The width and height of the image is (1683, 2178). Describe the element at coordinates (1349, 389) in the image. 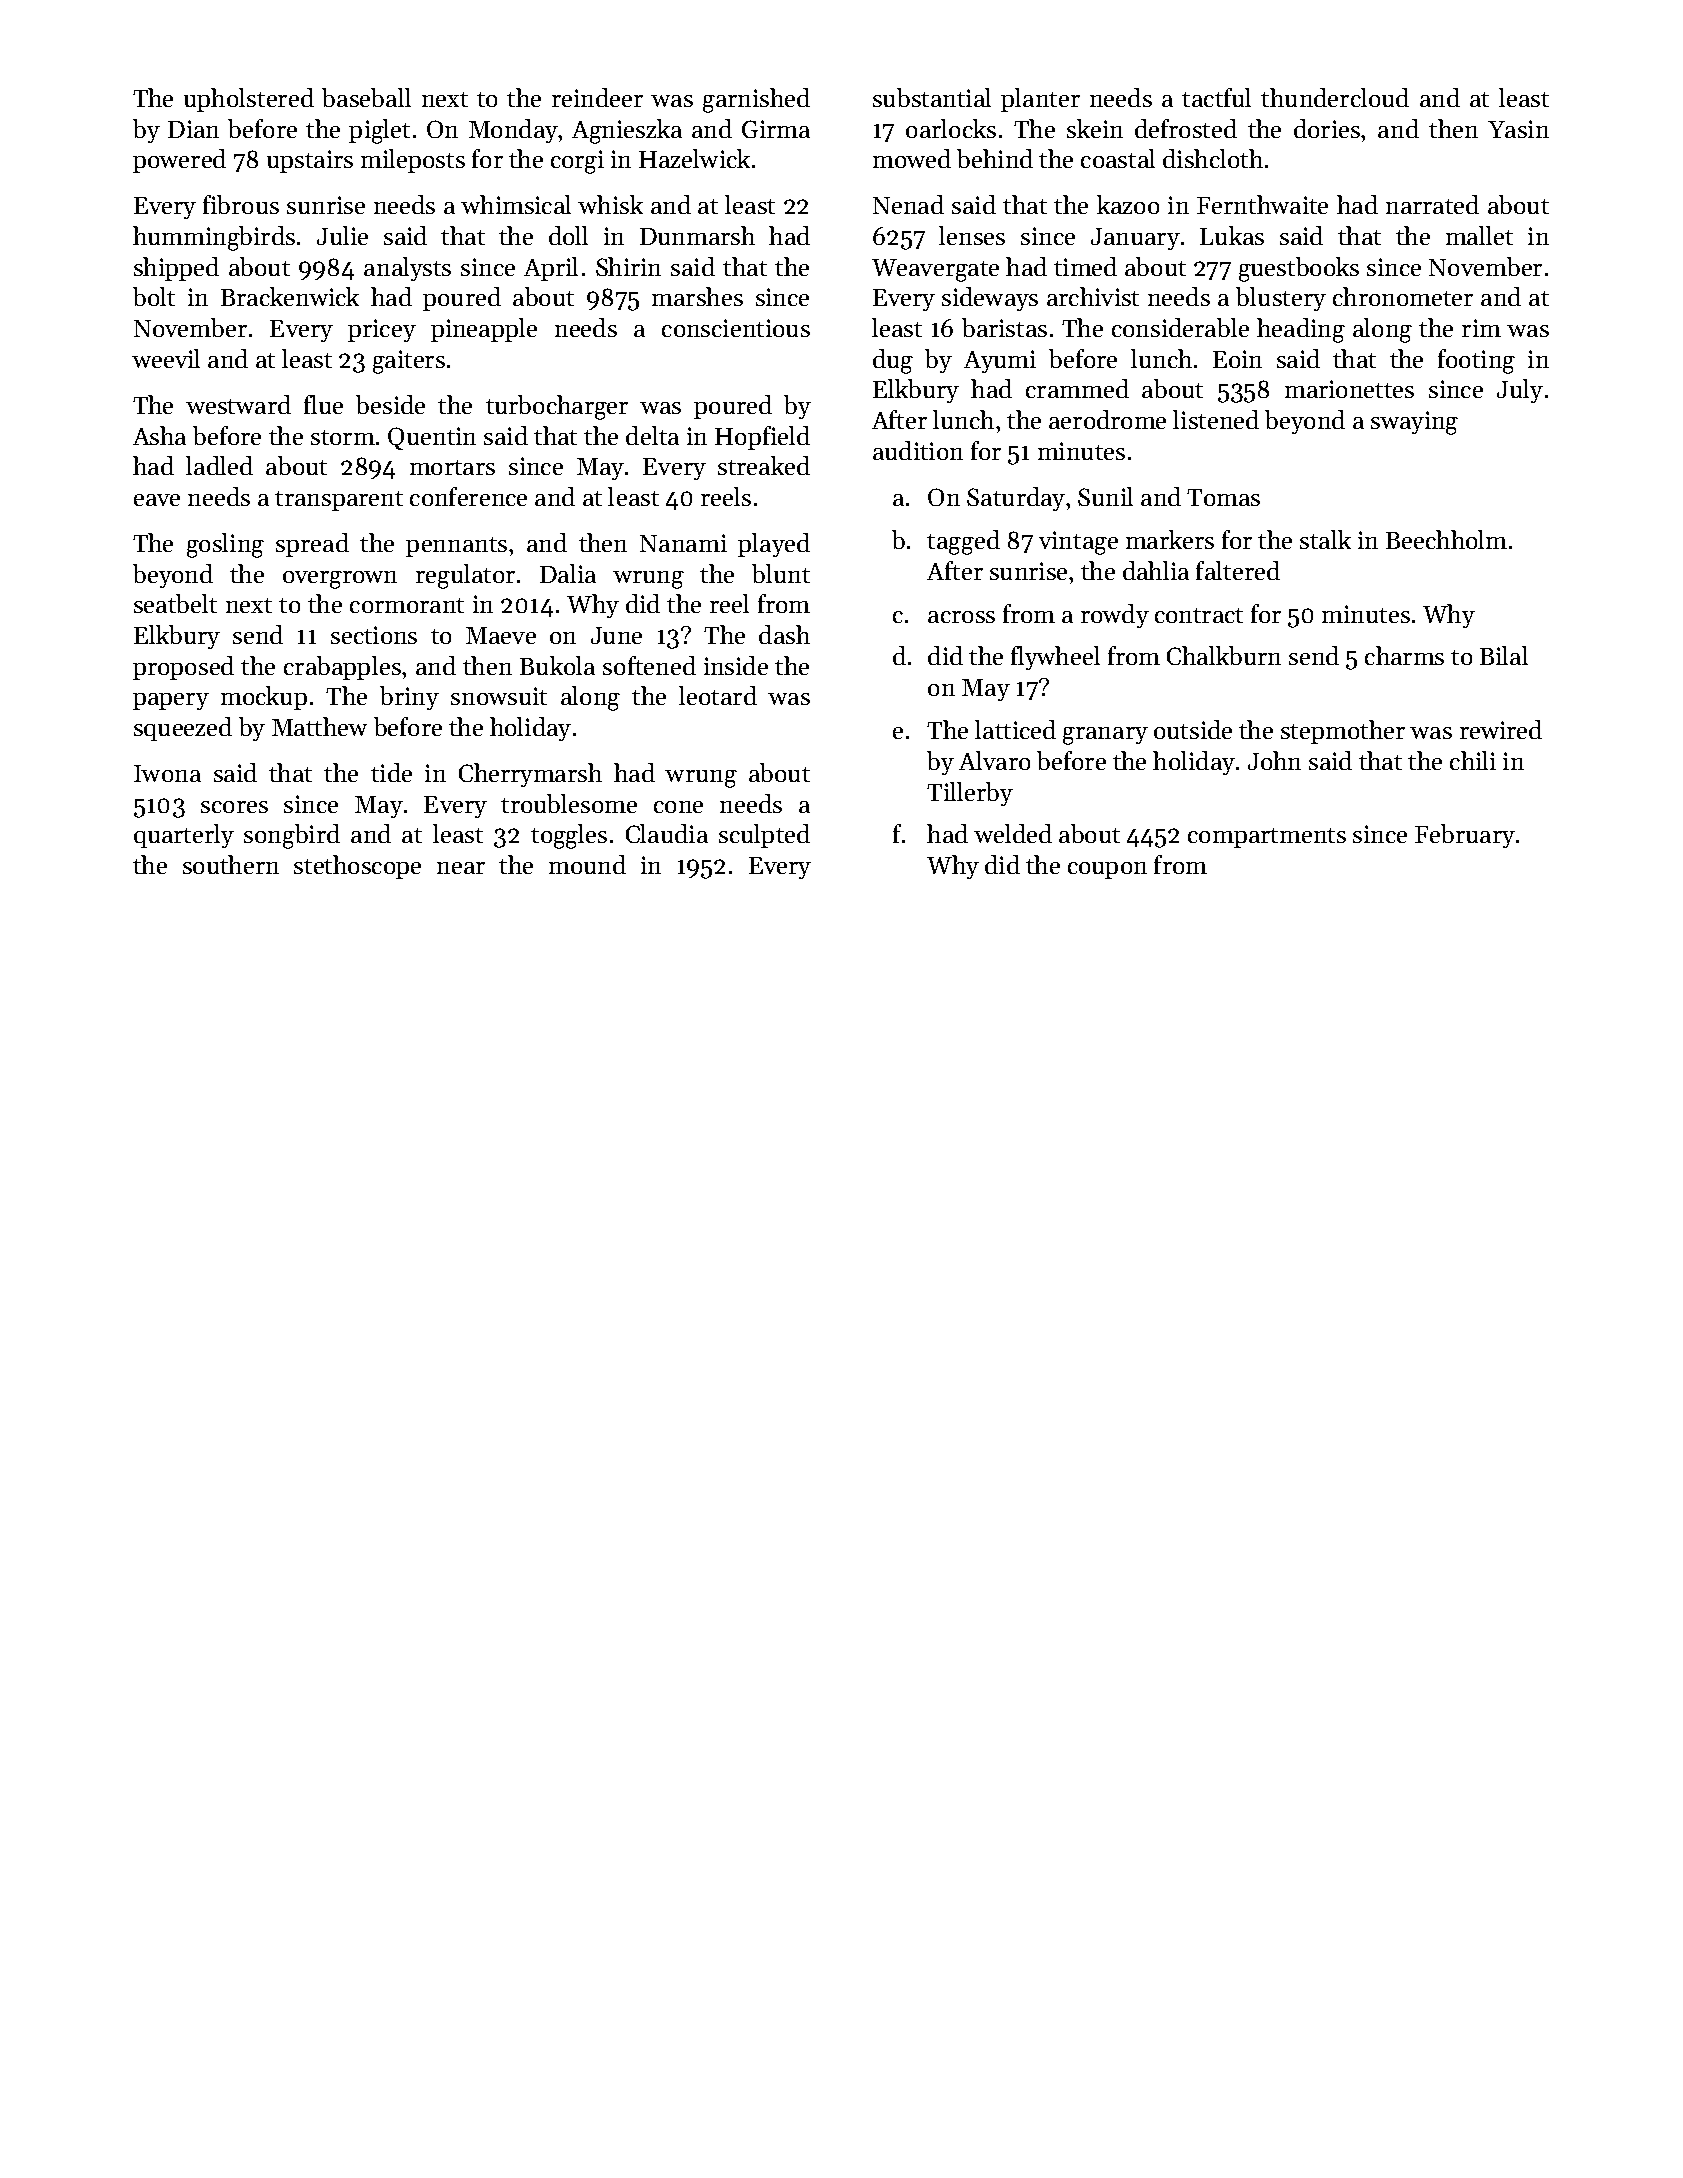

I see `marionettes` at that location.
